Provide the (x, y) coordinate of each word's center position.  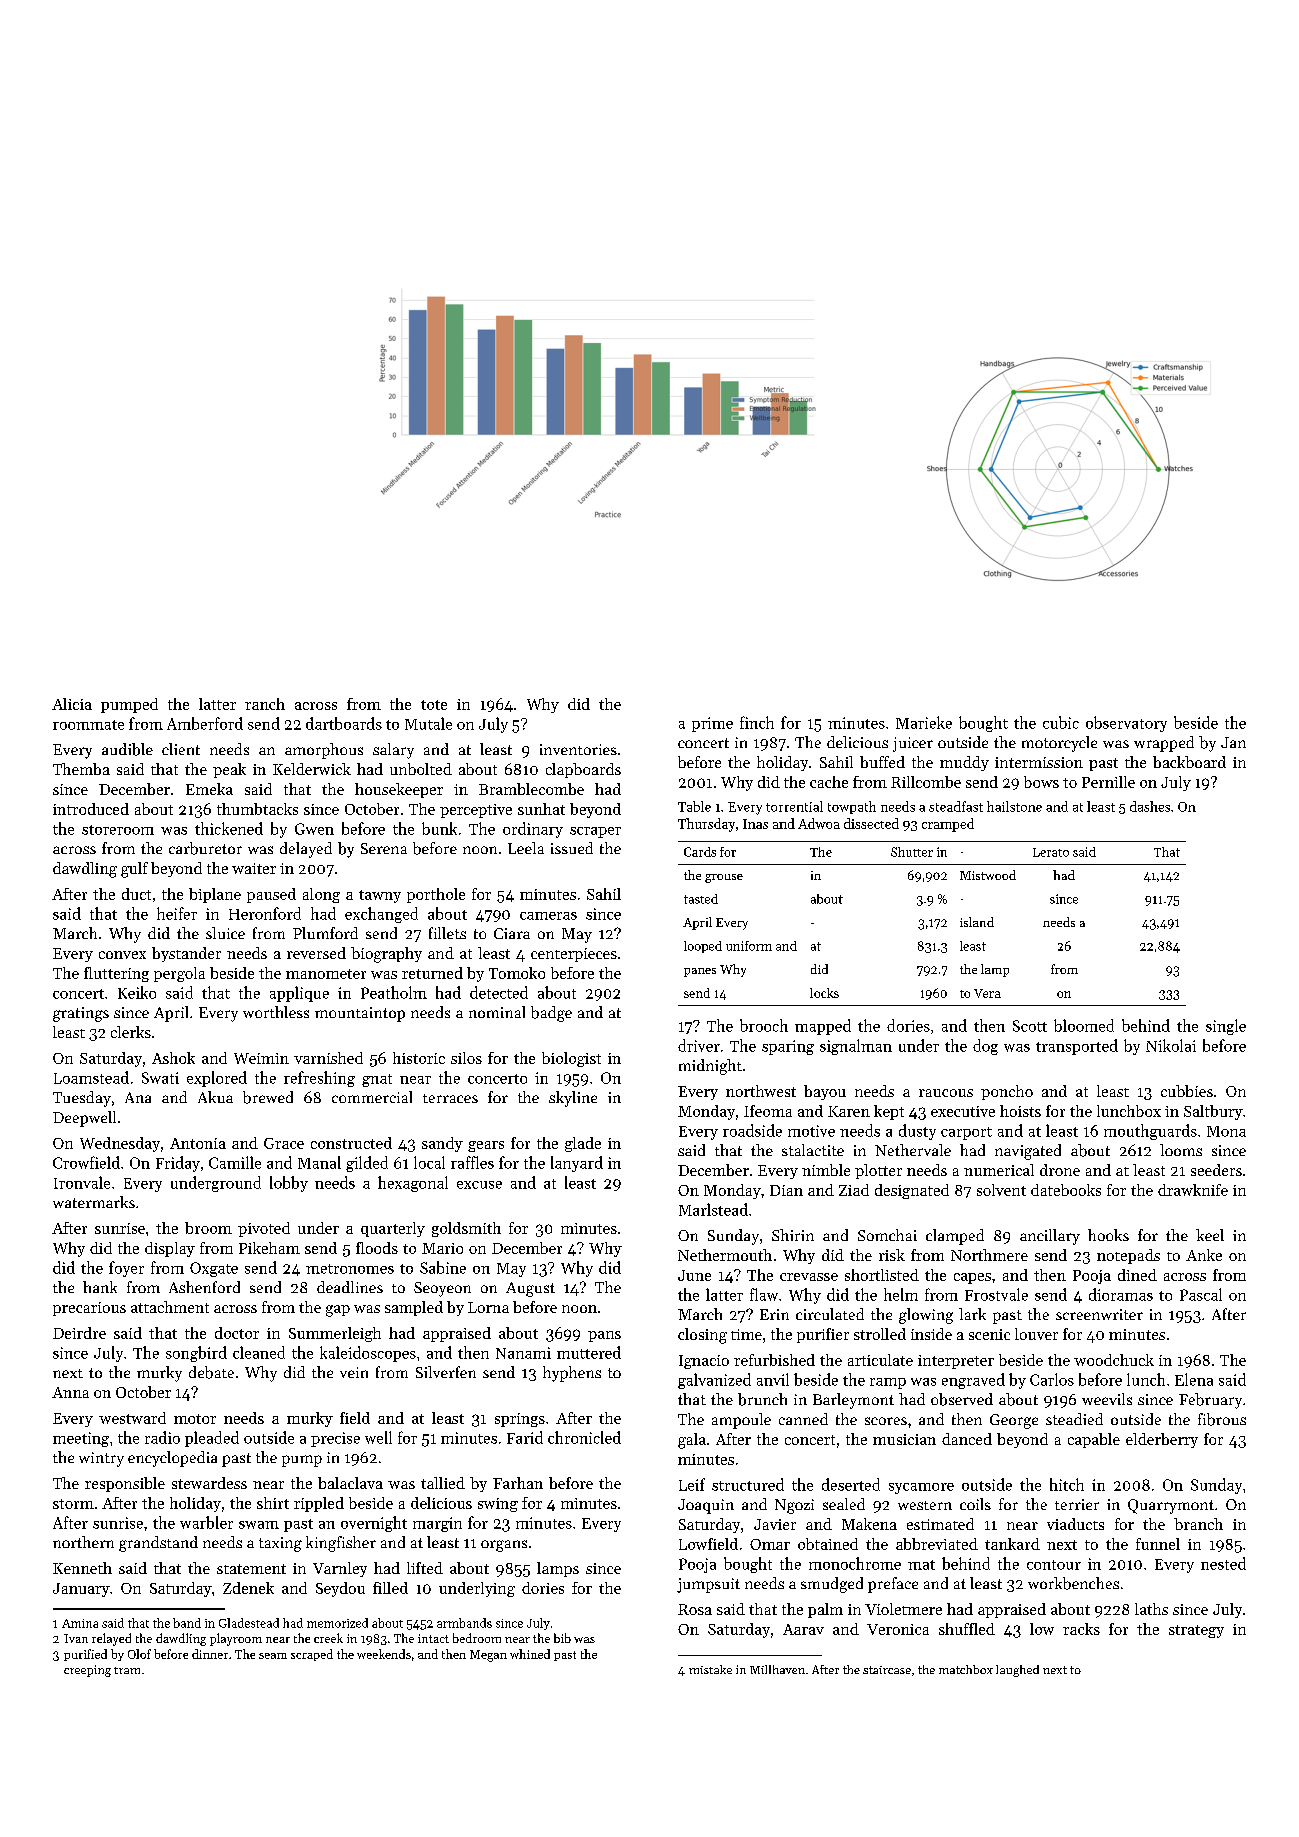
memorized (337, 1623)
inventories (578, 749)
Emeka (209, 789)
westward (132, 1418)
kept (889, 1112)
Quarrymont (1171, 1506)
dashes (1150, 806)
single (1226, 1027)
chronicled (584, 1437)
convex (122, 955)
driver (699, 1045)
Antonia (198, 1143)
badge (551, 1014)
